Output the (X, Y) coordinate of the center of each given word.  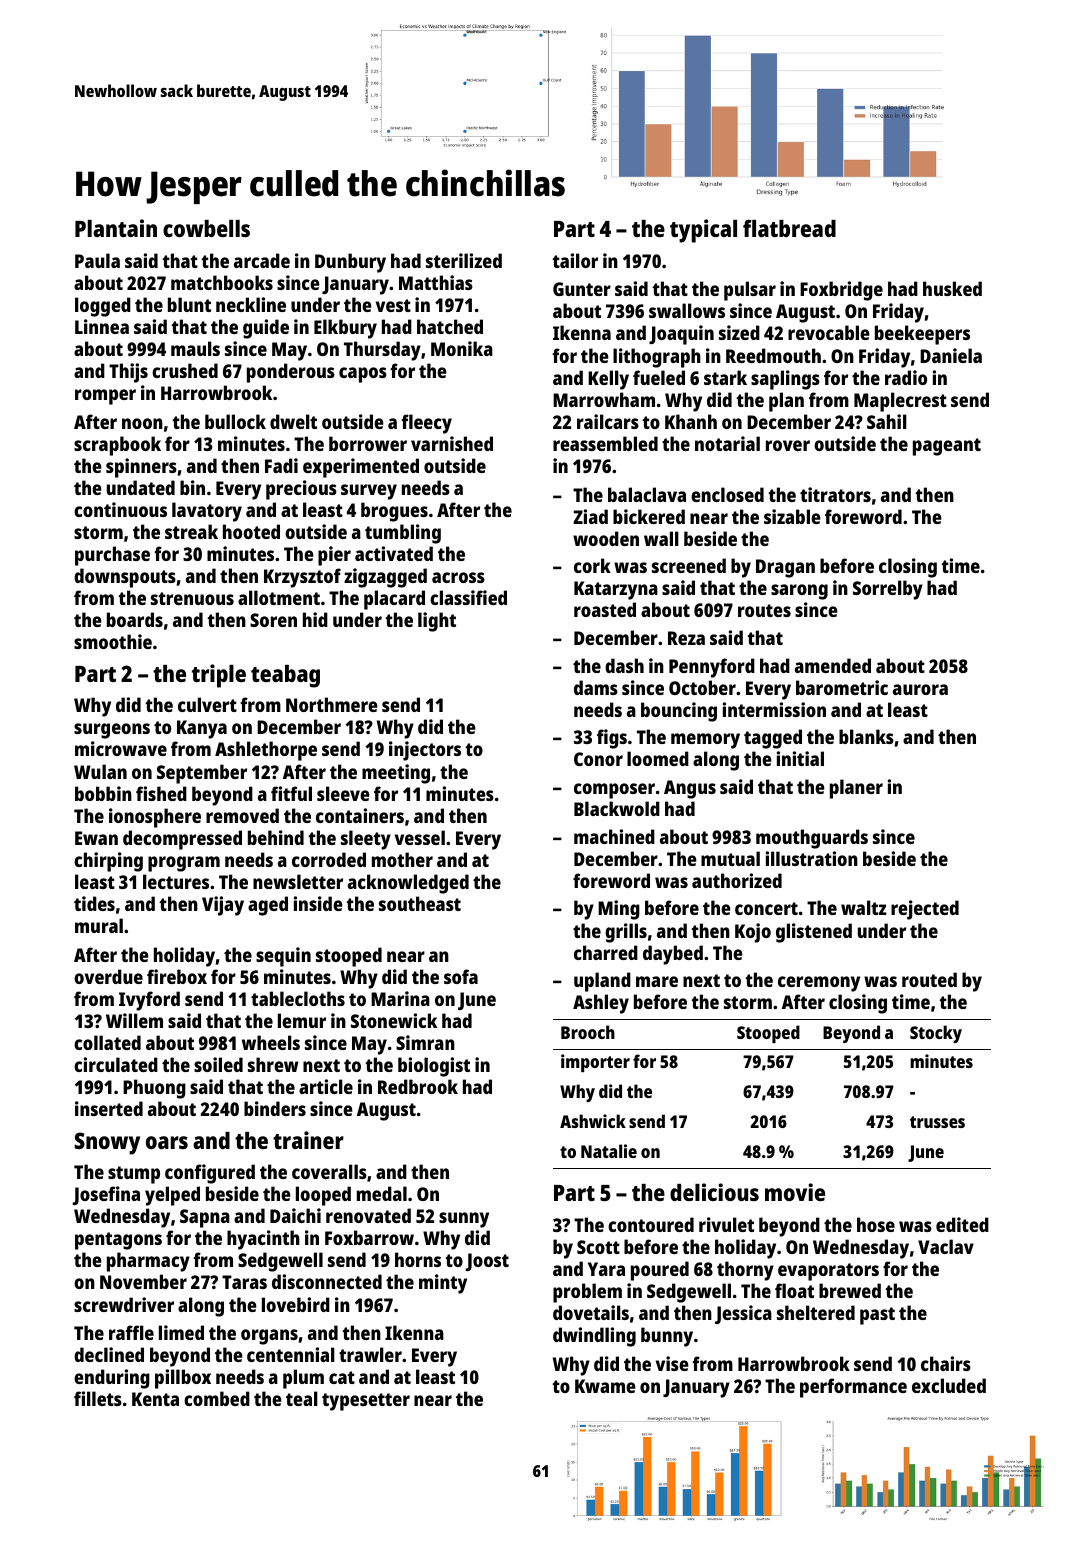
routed (929, 979)
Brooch (588, 1032)
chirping (108, 862)
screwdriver (124, 1304)
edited (962, 1224)
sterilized (464, 260)
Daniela (951, 355)
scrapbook (117, 446)
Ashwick (593, 1121)
